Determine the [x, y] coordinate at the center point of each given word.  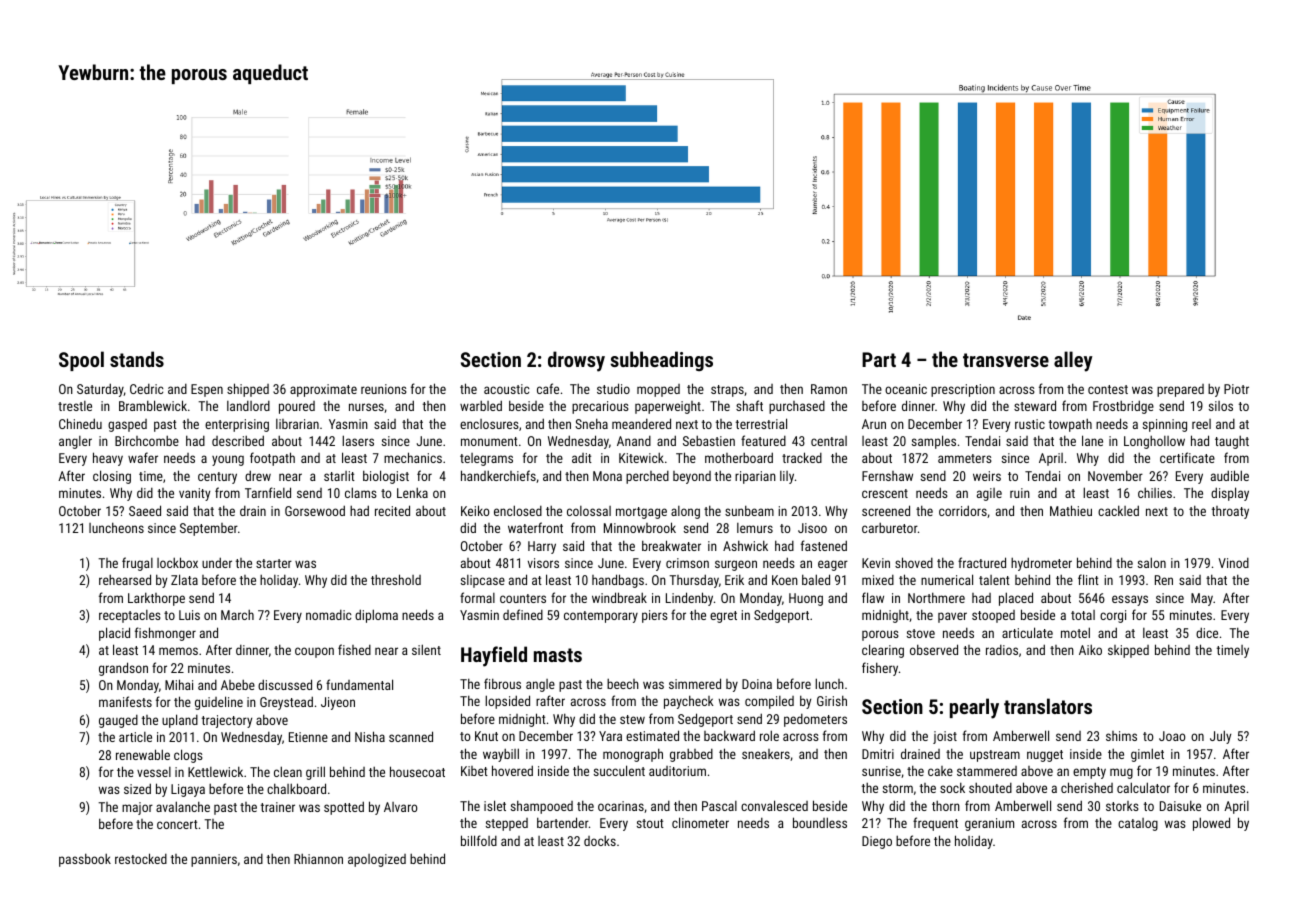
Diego [877, 842]
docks [600, 841]
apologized [377, 860]
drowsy [576, 361]
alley [1073, 361]
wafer [143, 457]
